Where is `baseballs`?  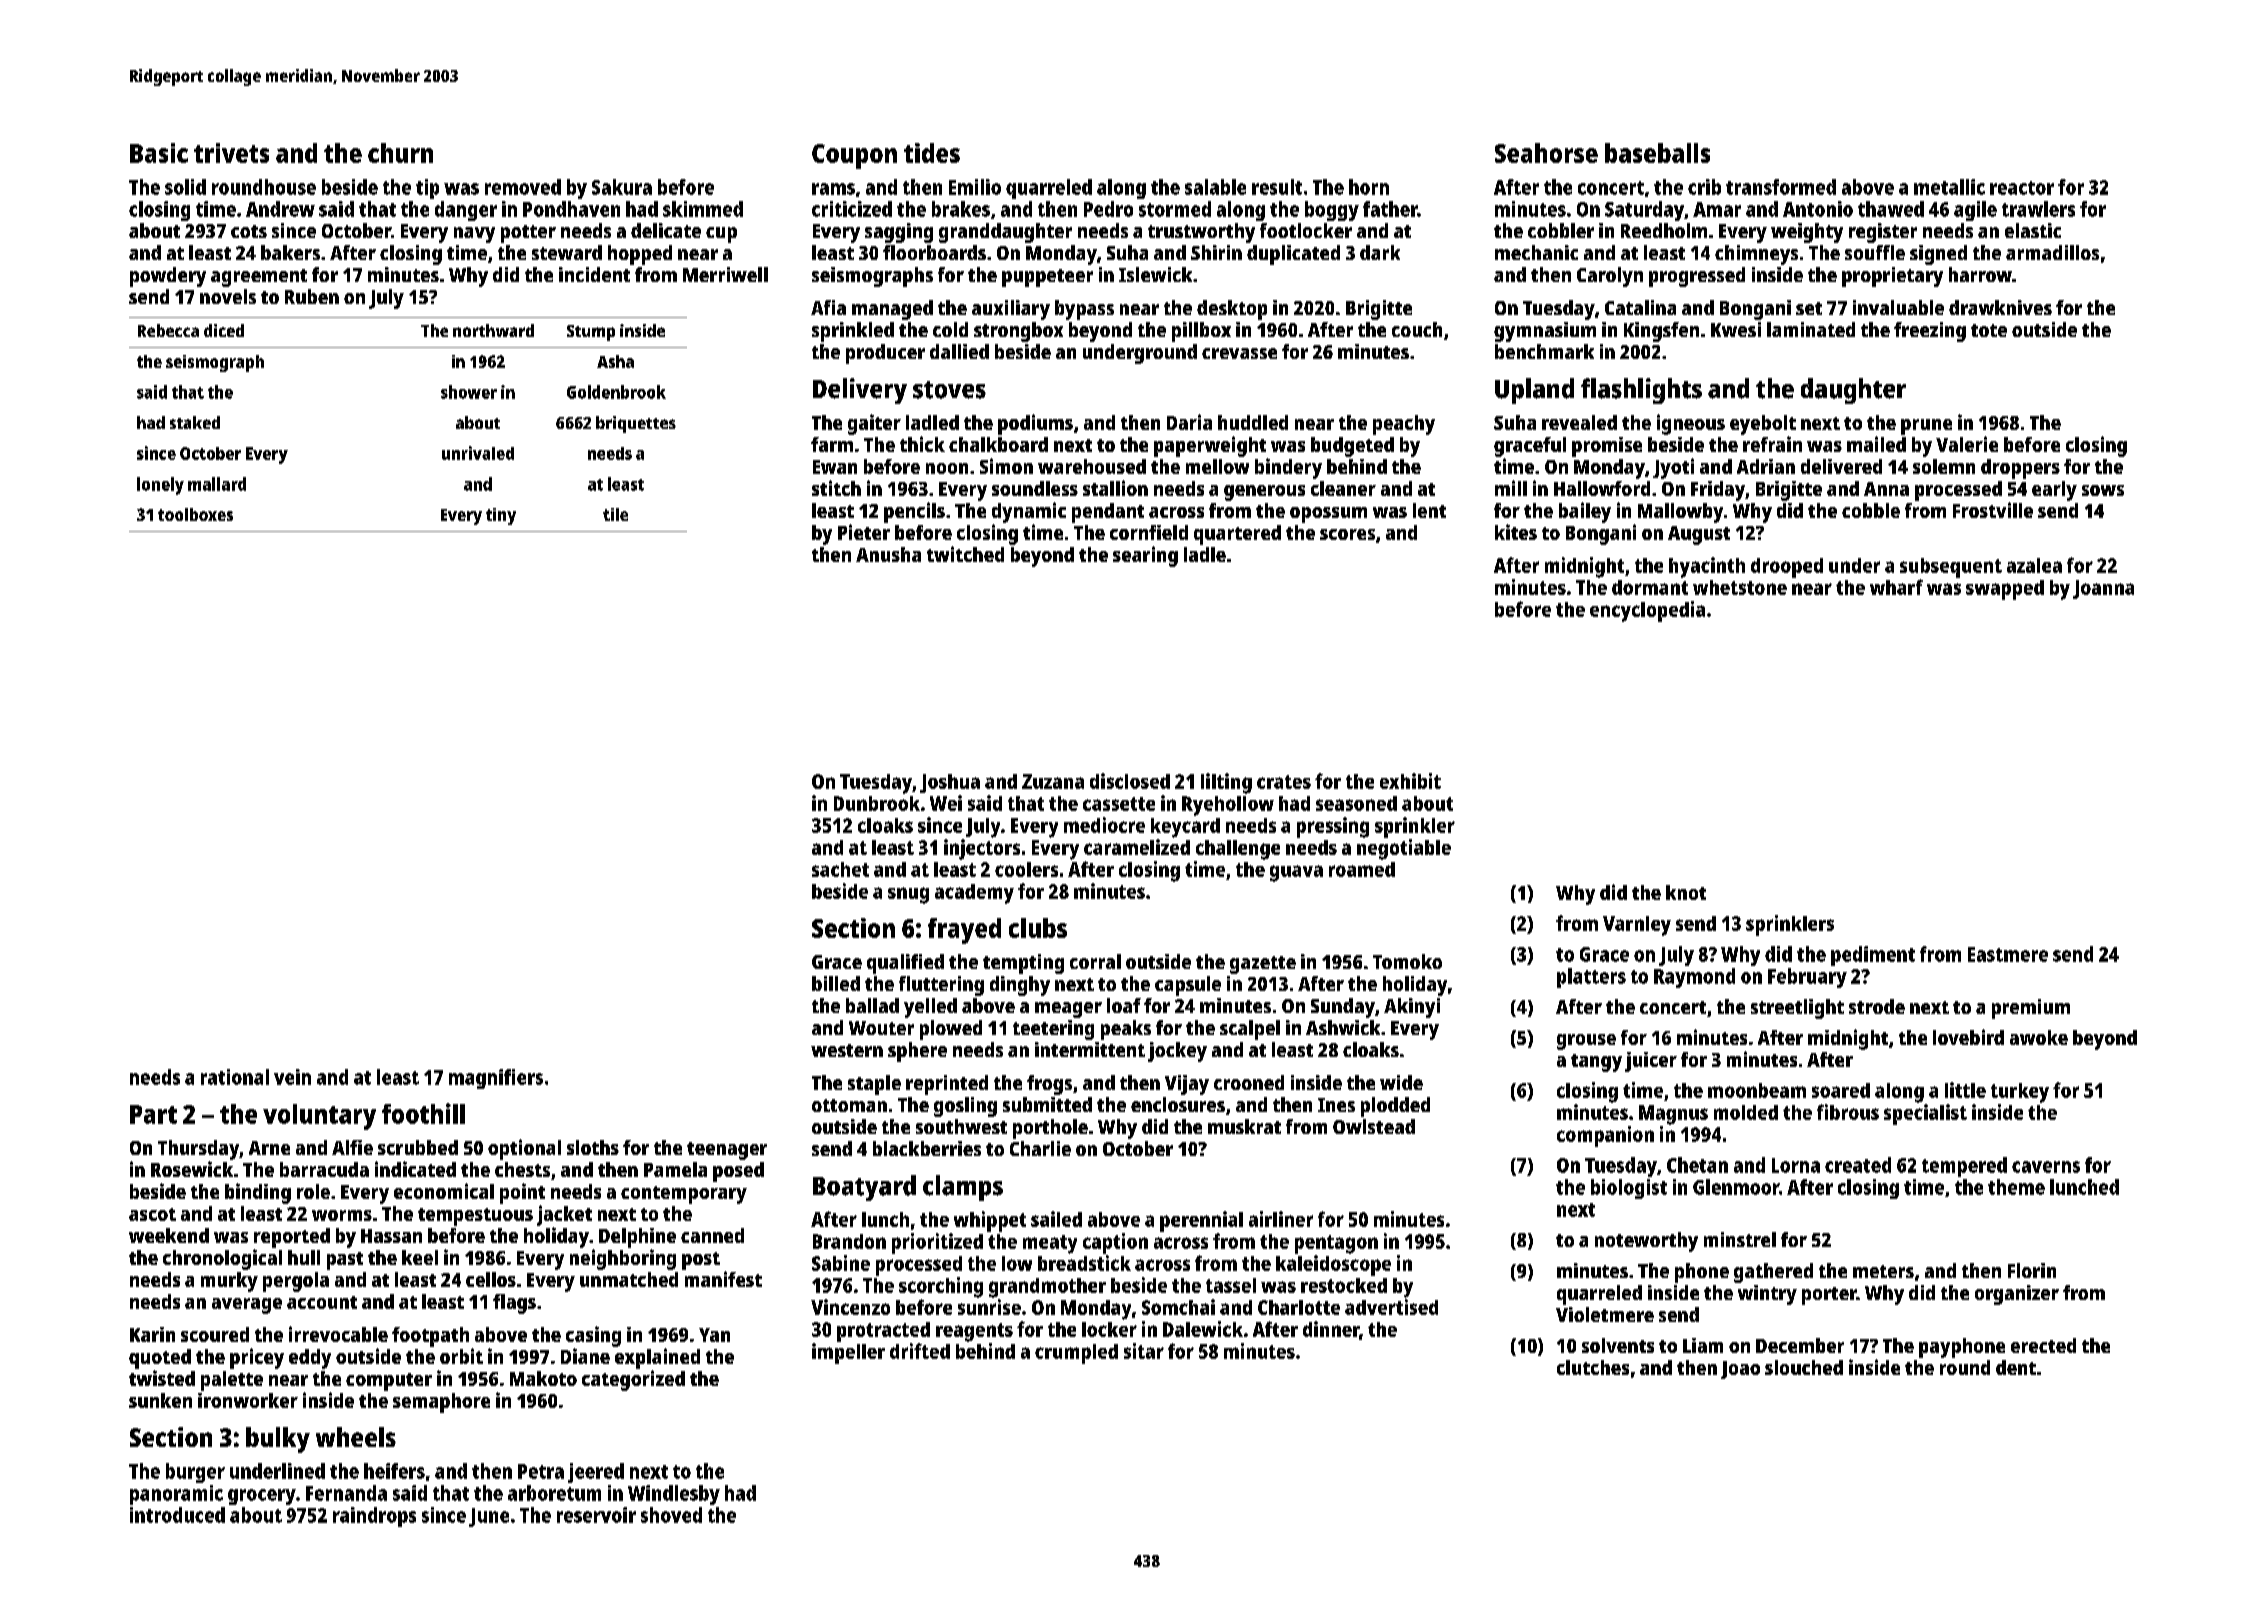
baseballs is located at coordinates (1657, 153).
